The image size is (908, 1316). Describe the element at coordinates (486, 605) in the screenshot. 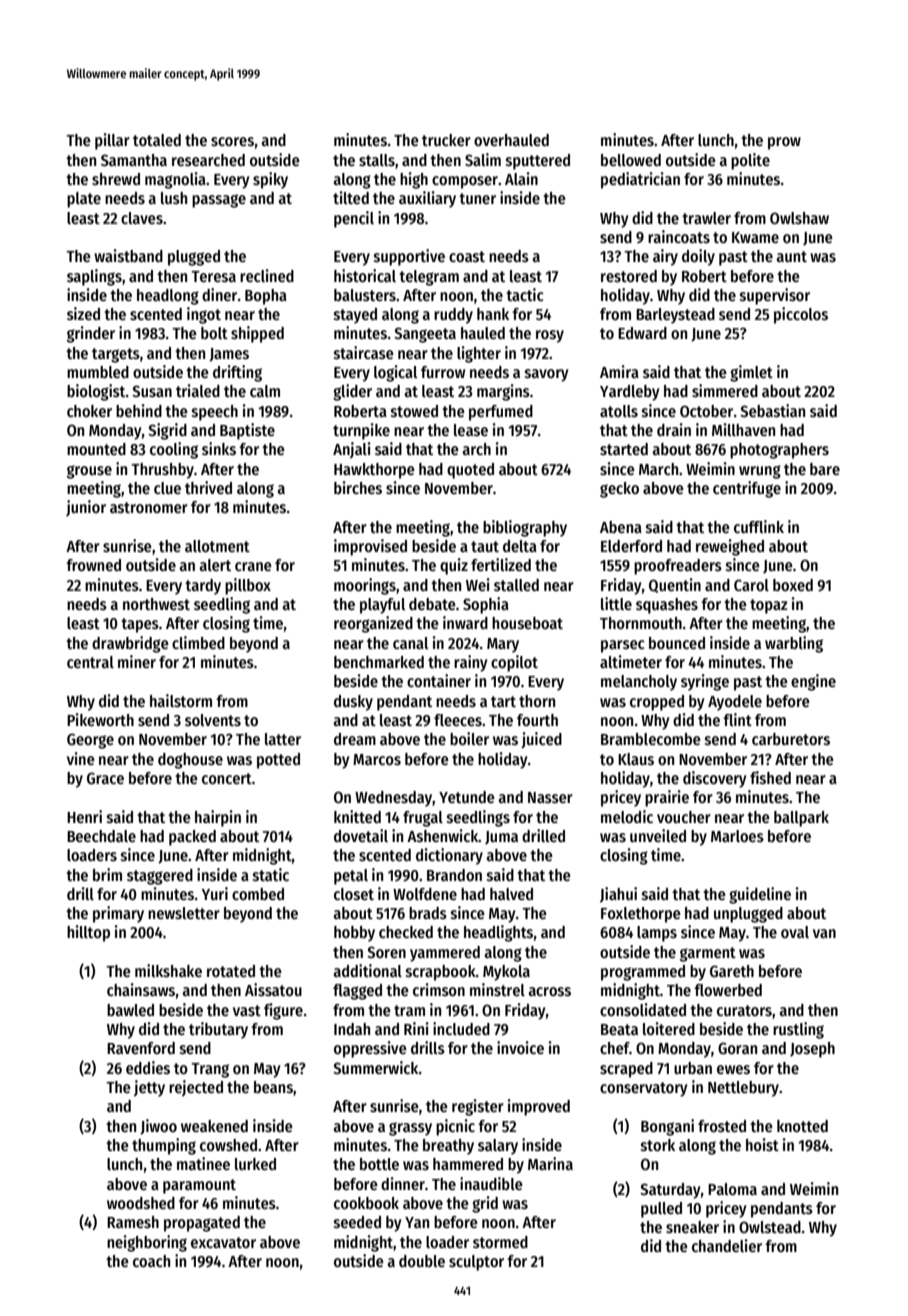

I see `Sophia` at that location.
